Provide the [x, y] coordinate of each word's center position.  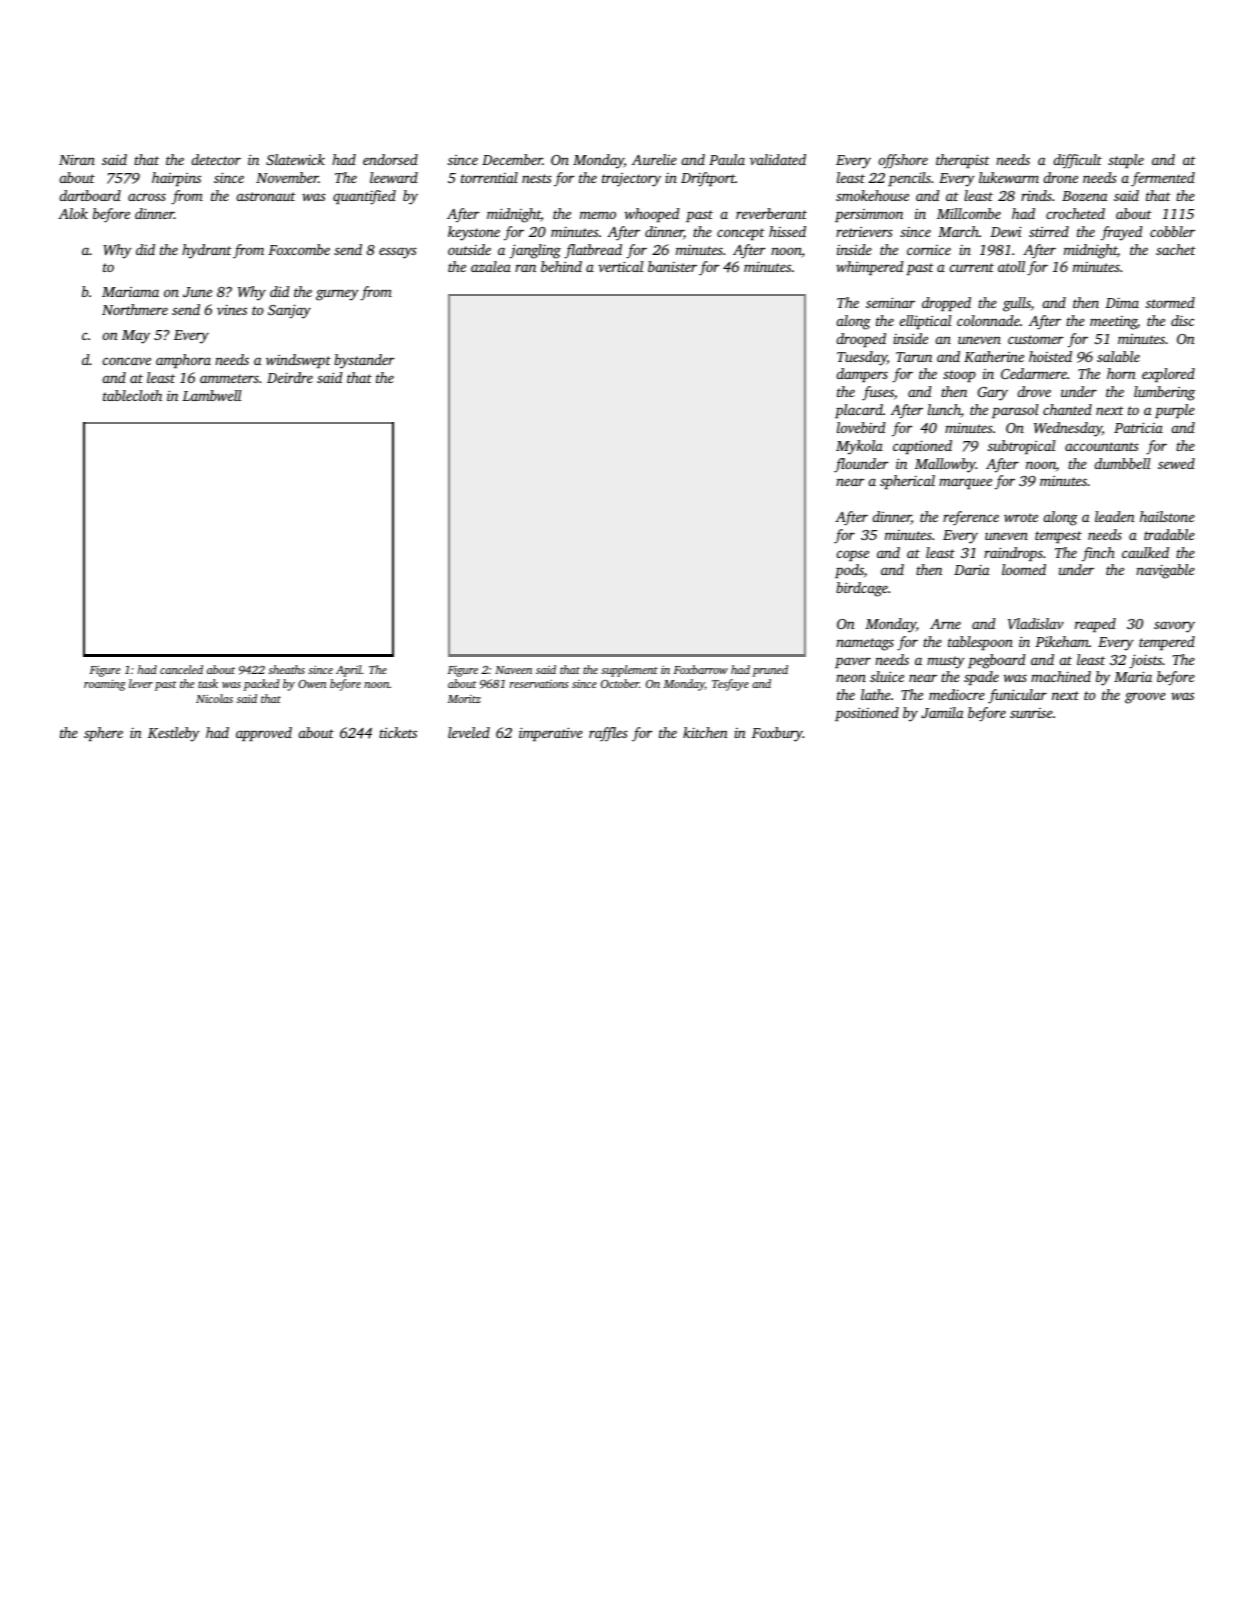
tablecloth [132, 395]
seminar [890, 302]
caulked [1145, 552]
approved [264, 734]
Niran [77, 159]
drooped [861, 340]
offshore [903, 161]
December [512, 159]
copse [853, 555]
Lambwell [211, 395]
